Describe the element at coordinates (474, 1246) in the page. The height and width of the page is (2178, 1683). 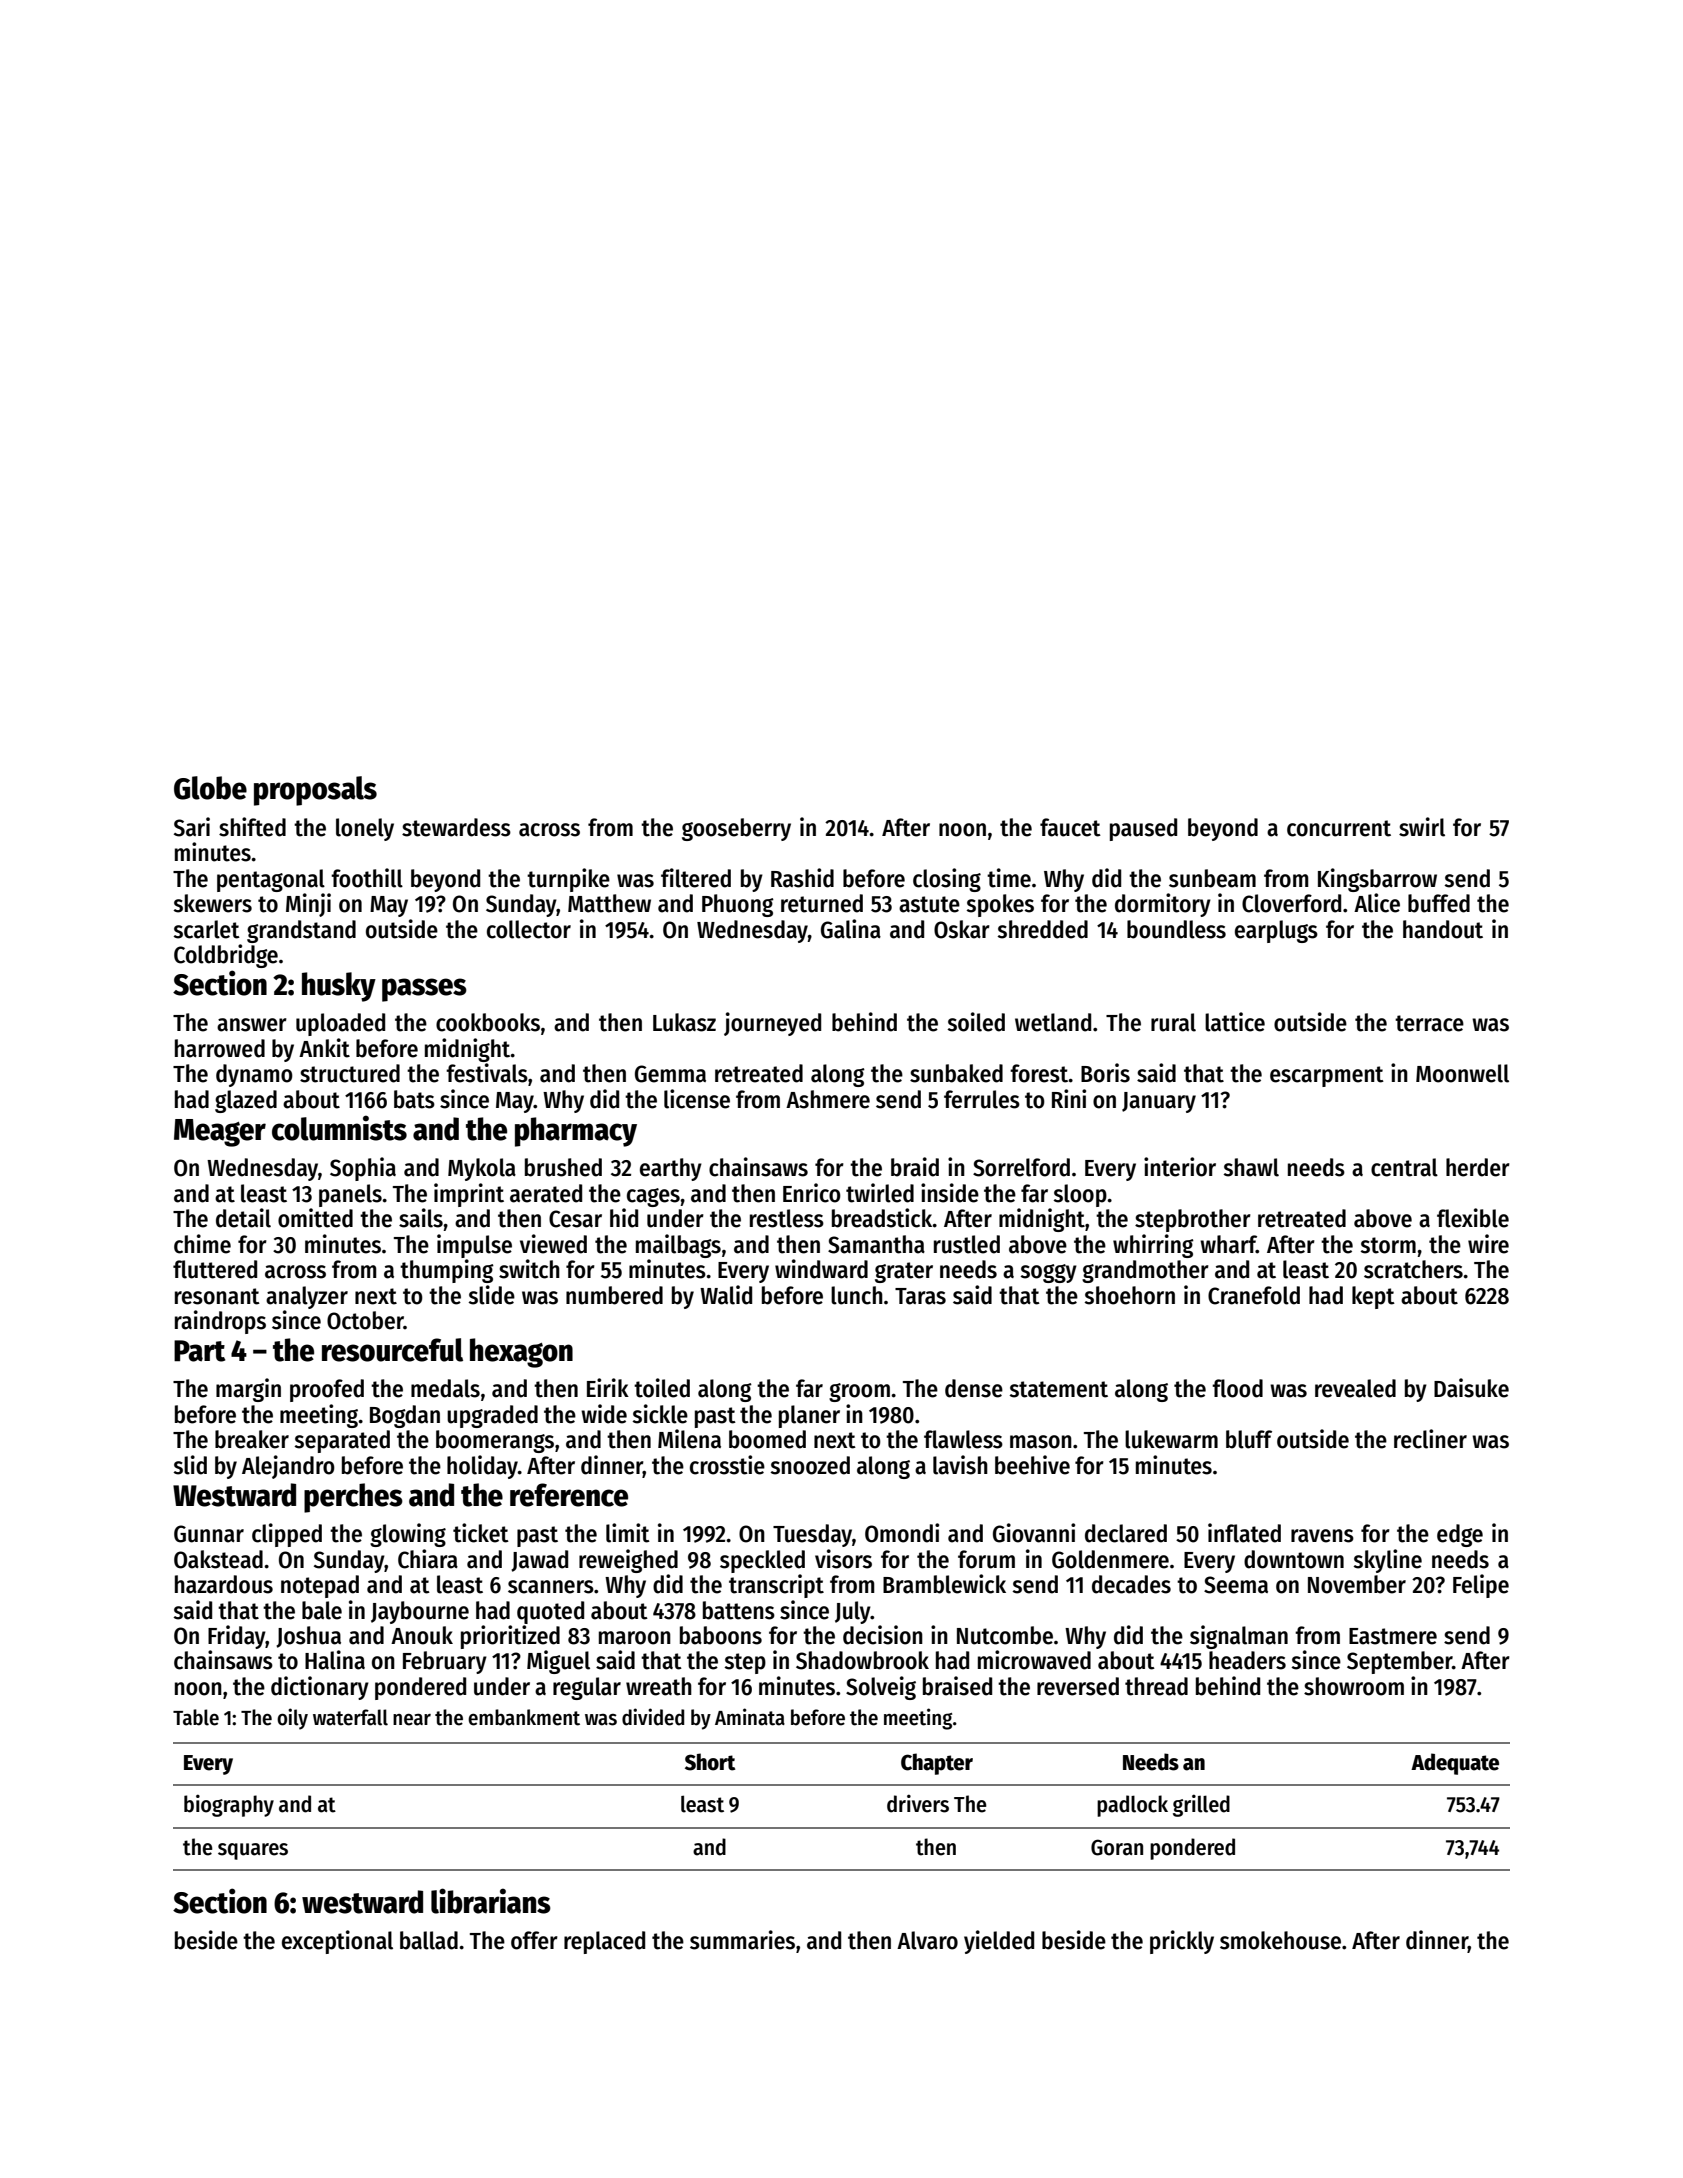
I see `impulse` at that location.
